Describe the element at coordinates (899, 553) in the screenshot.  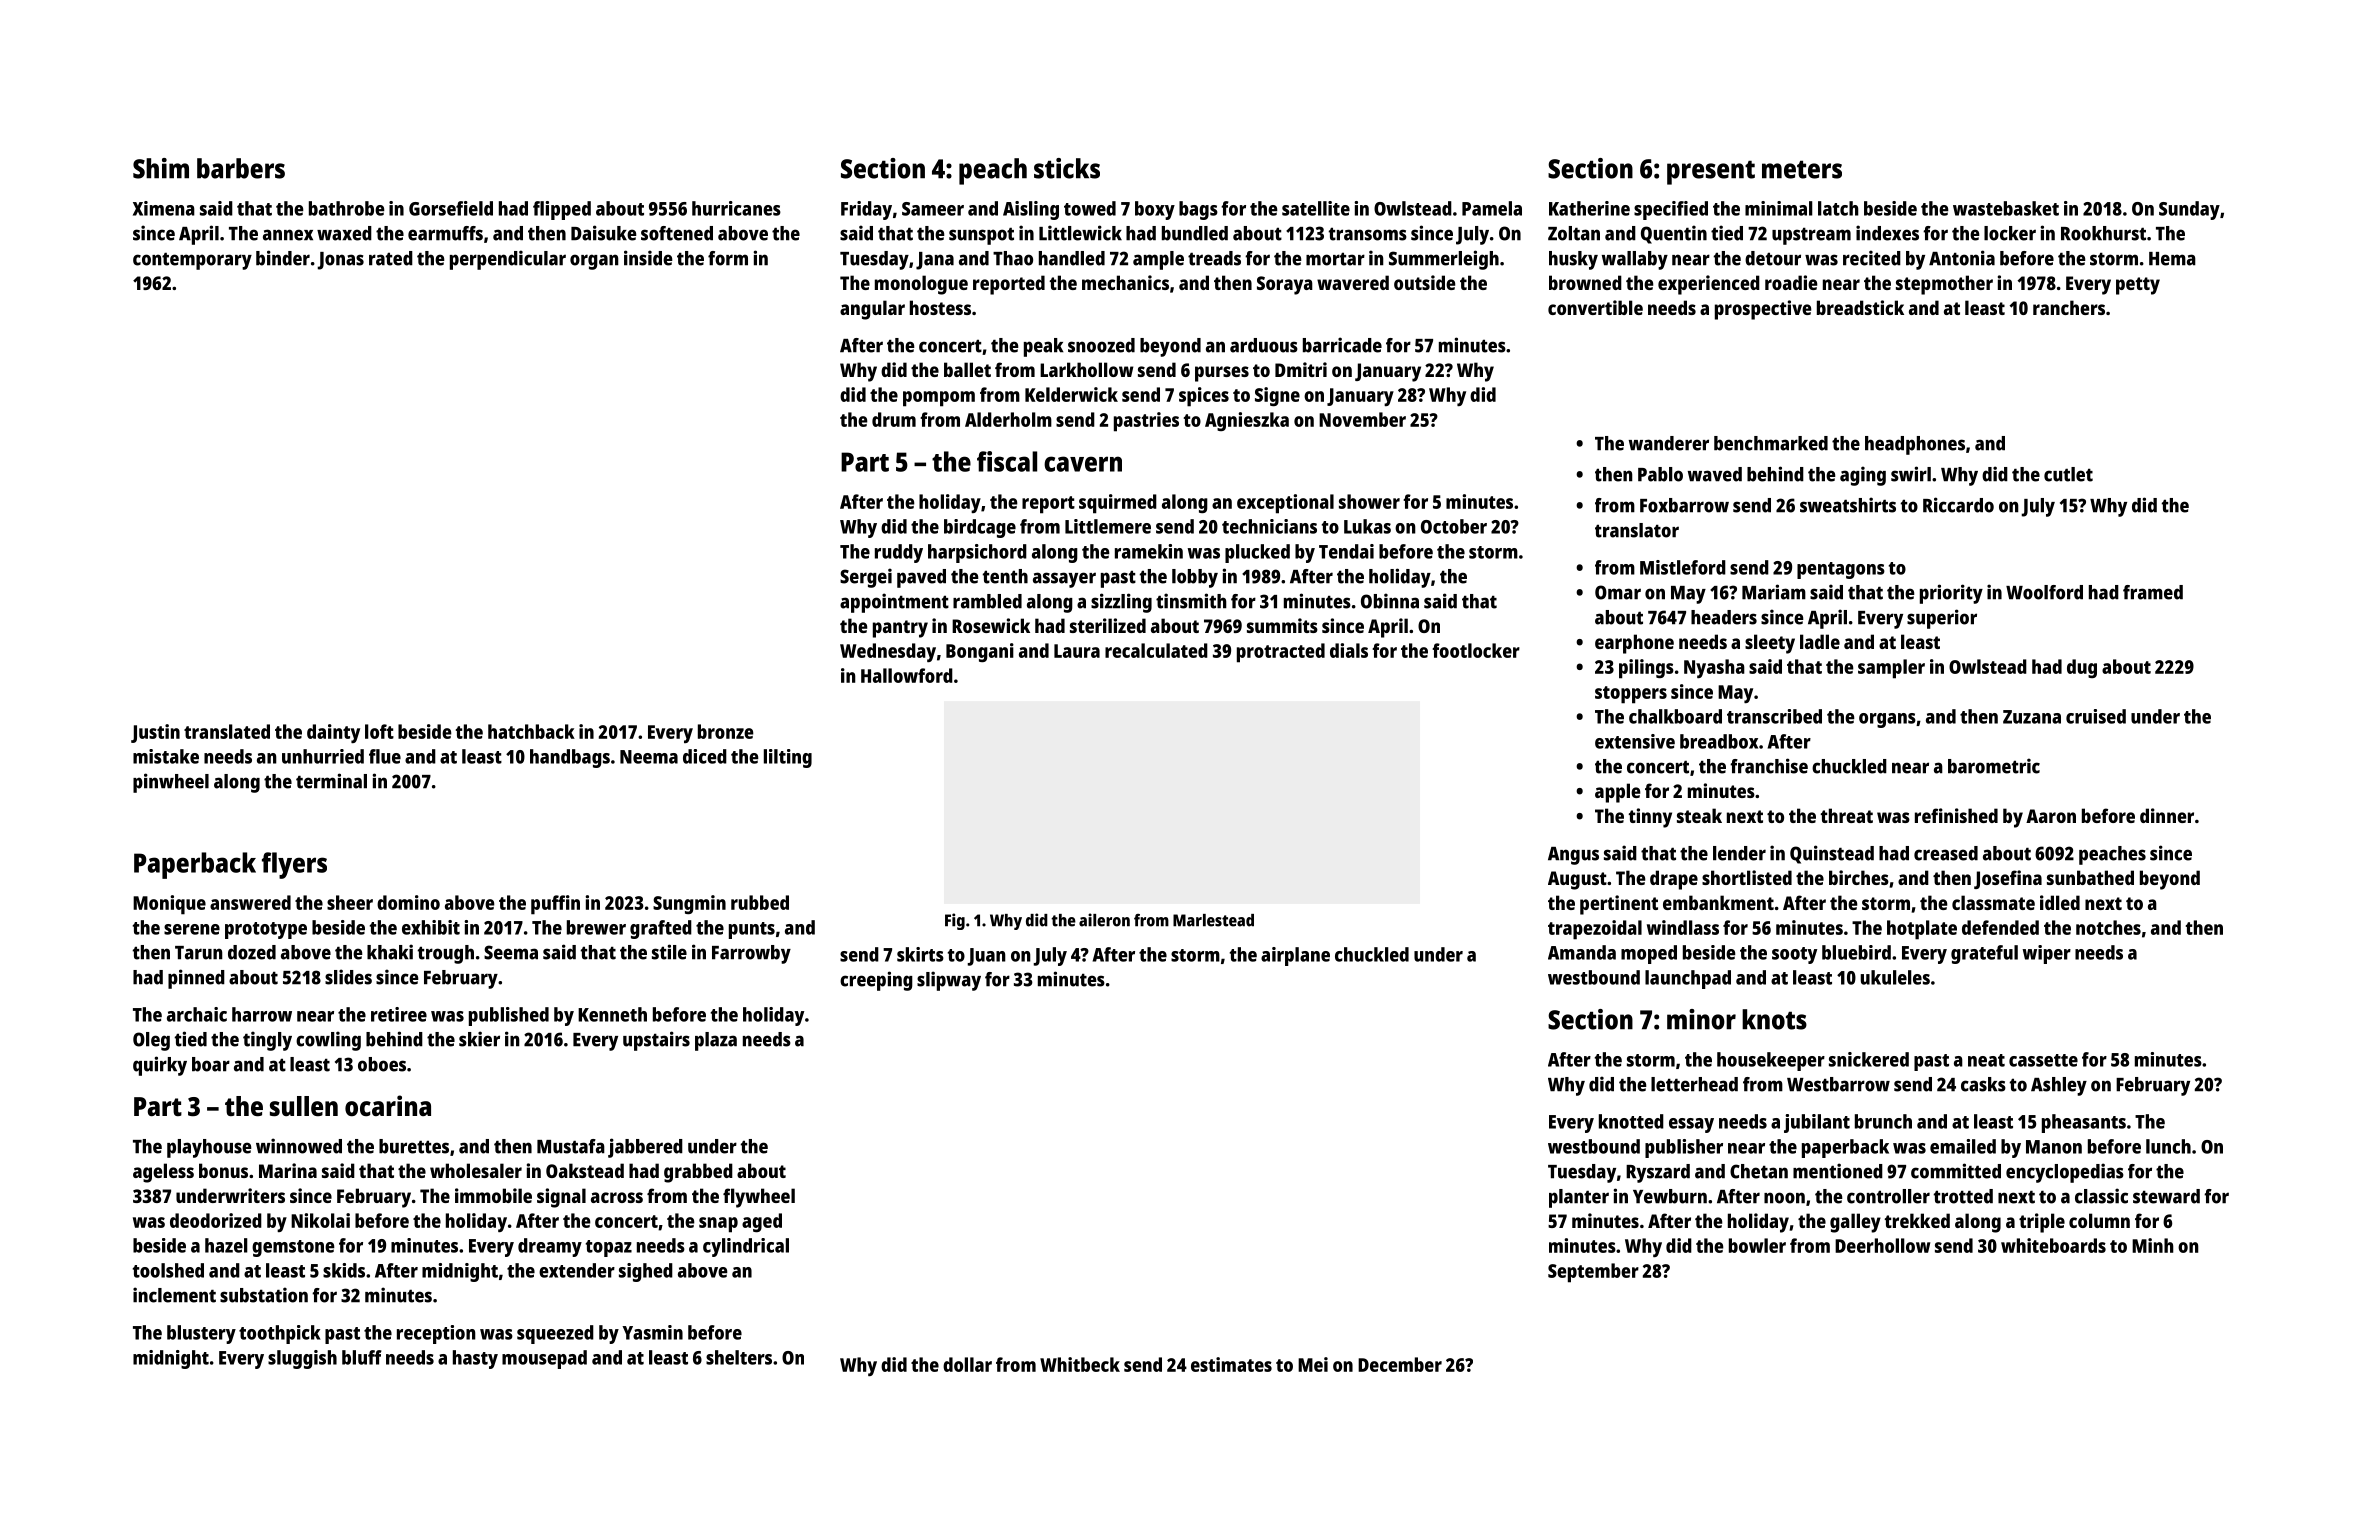
I see `ruddy` at that location.
